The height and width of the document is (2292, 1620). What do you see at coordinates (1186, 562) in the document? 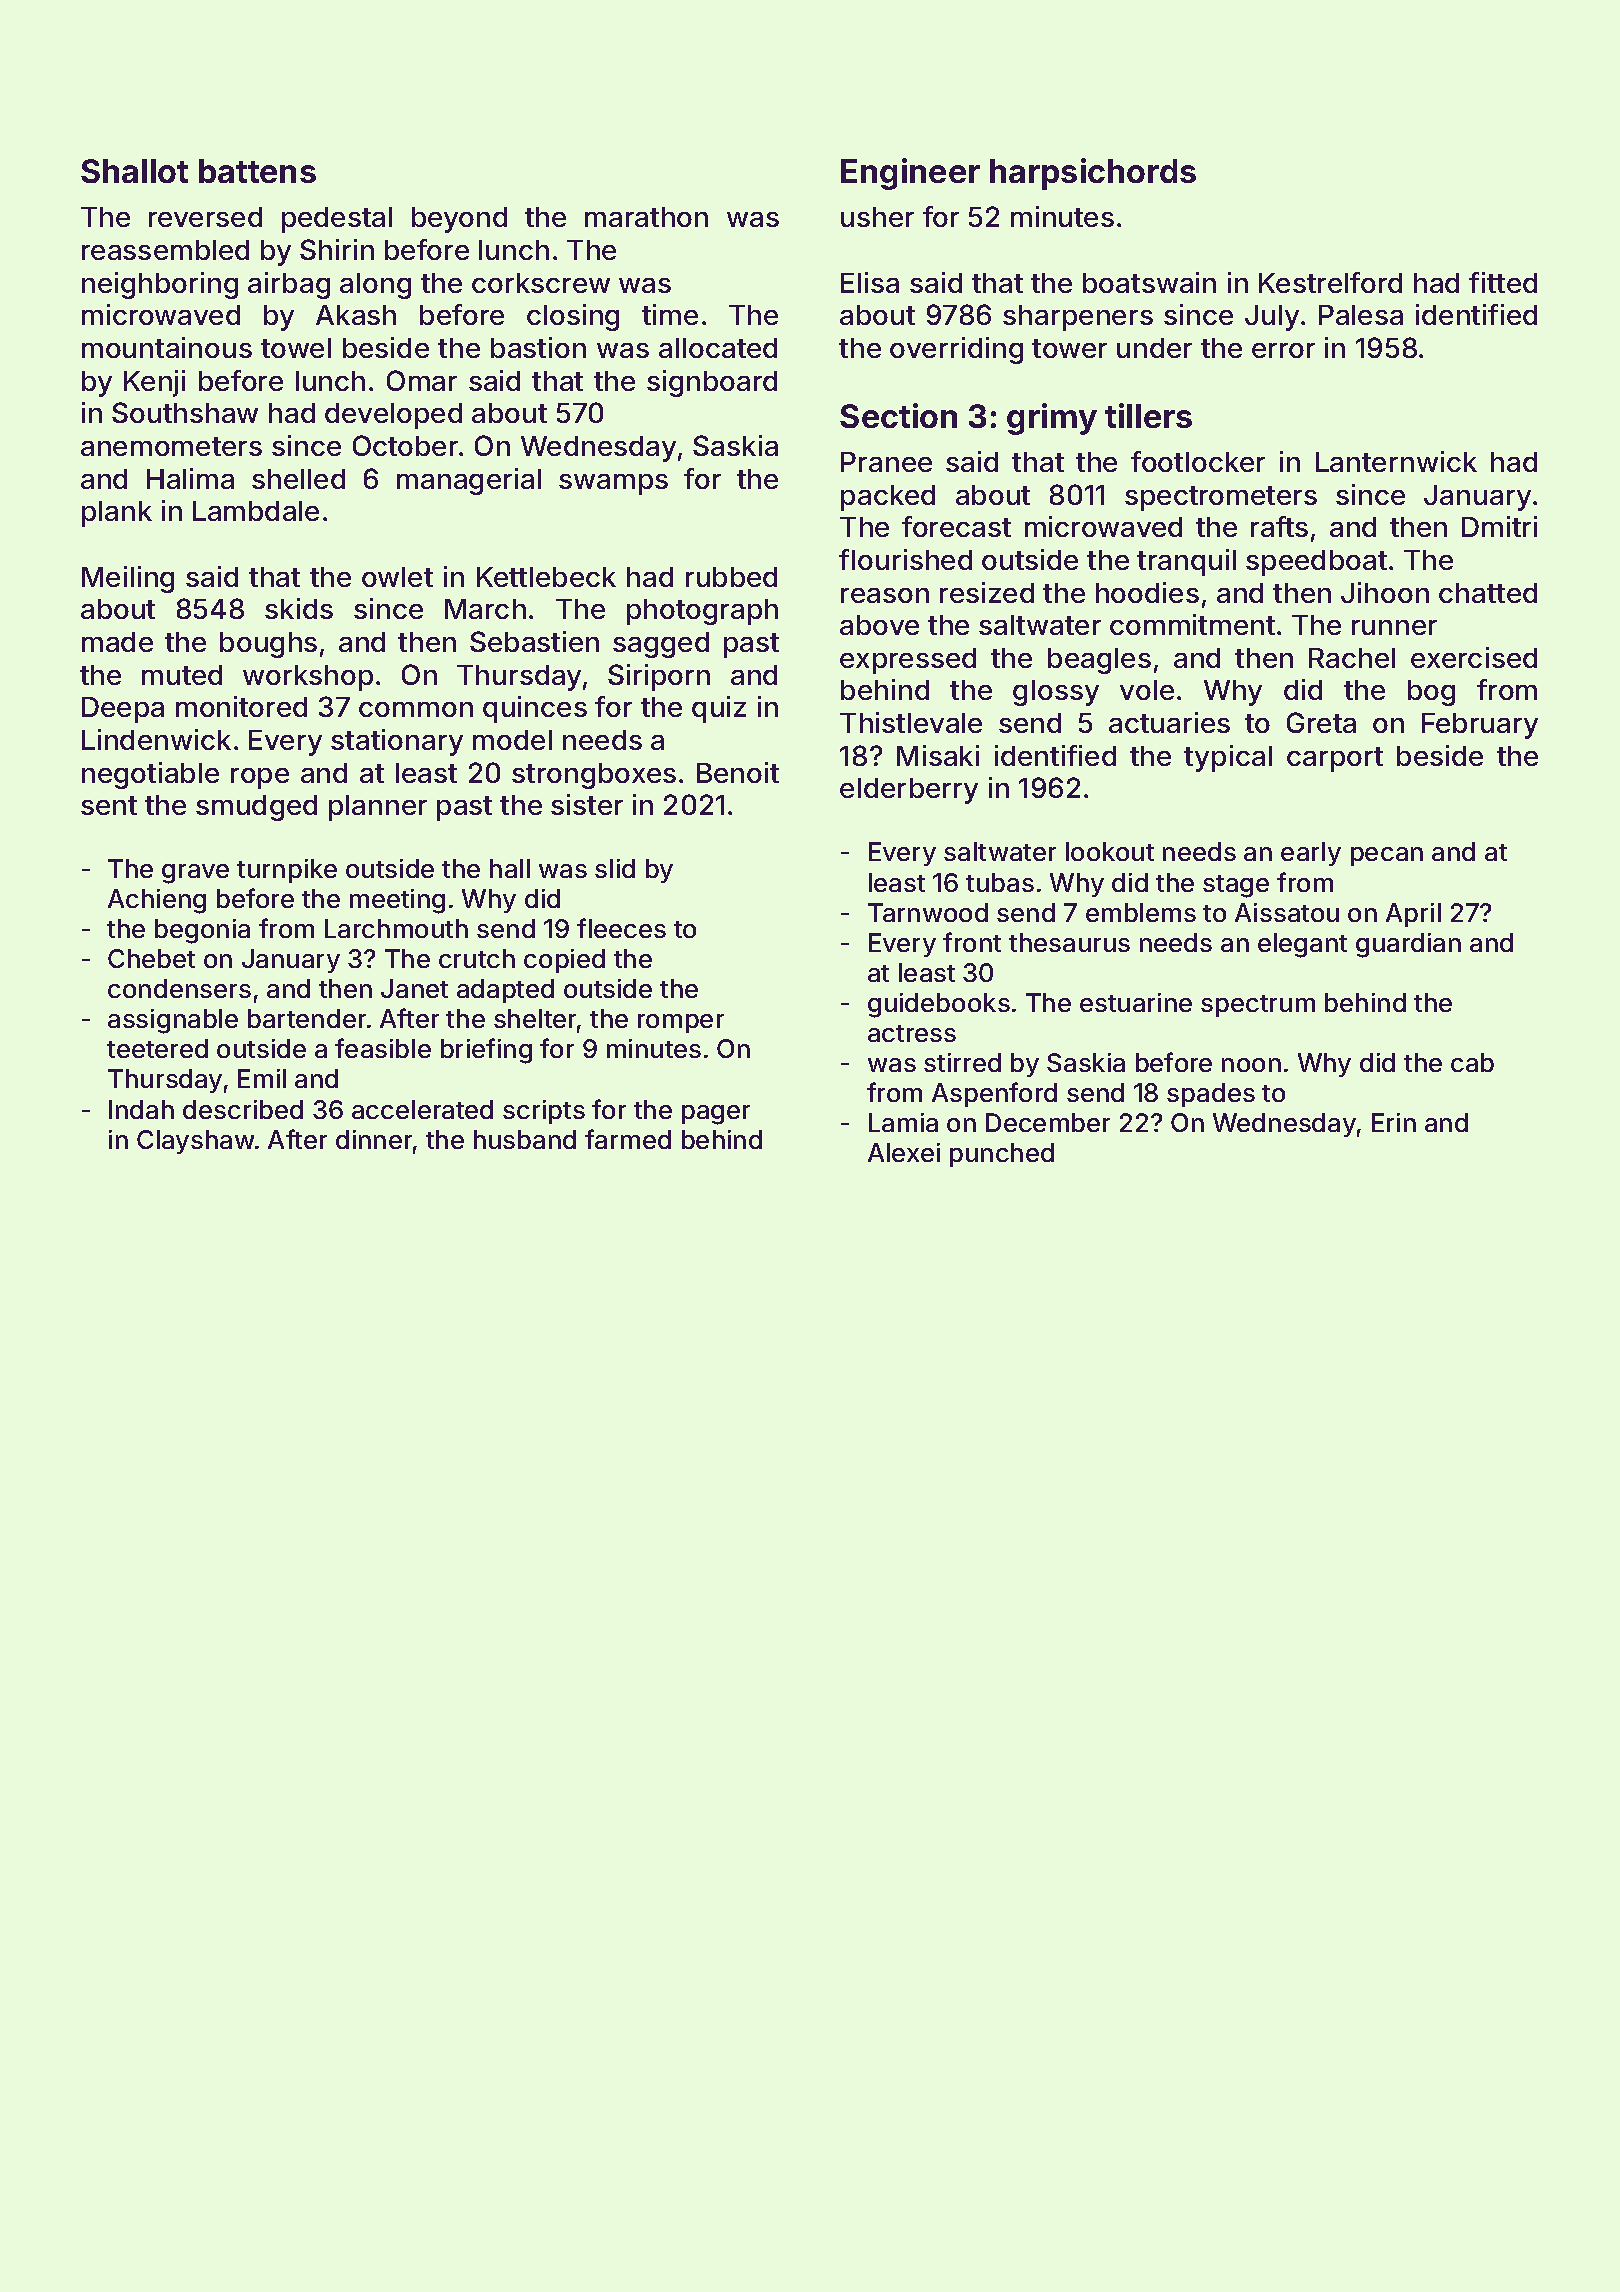
I see `tranquil` at bounding box center [1186, 562].
